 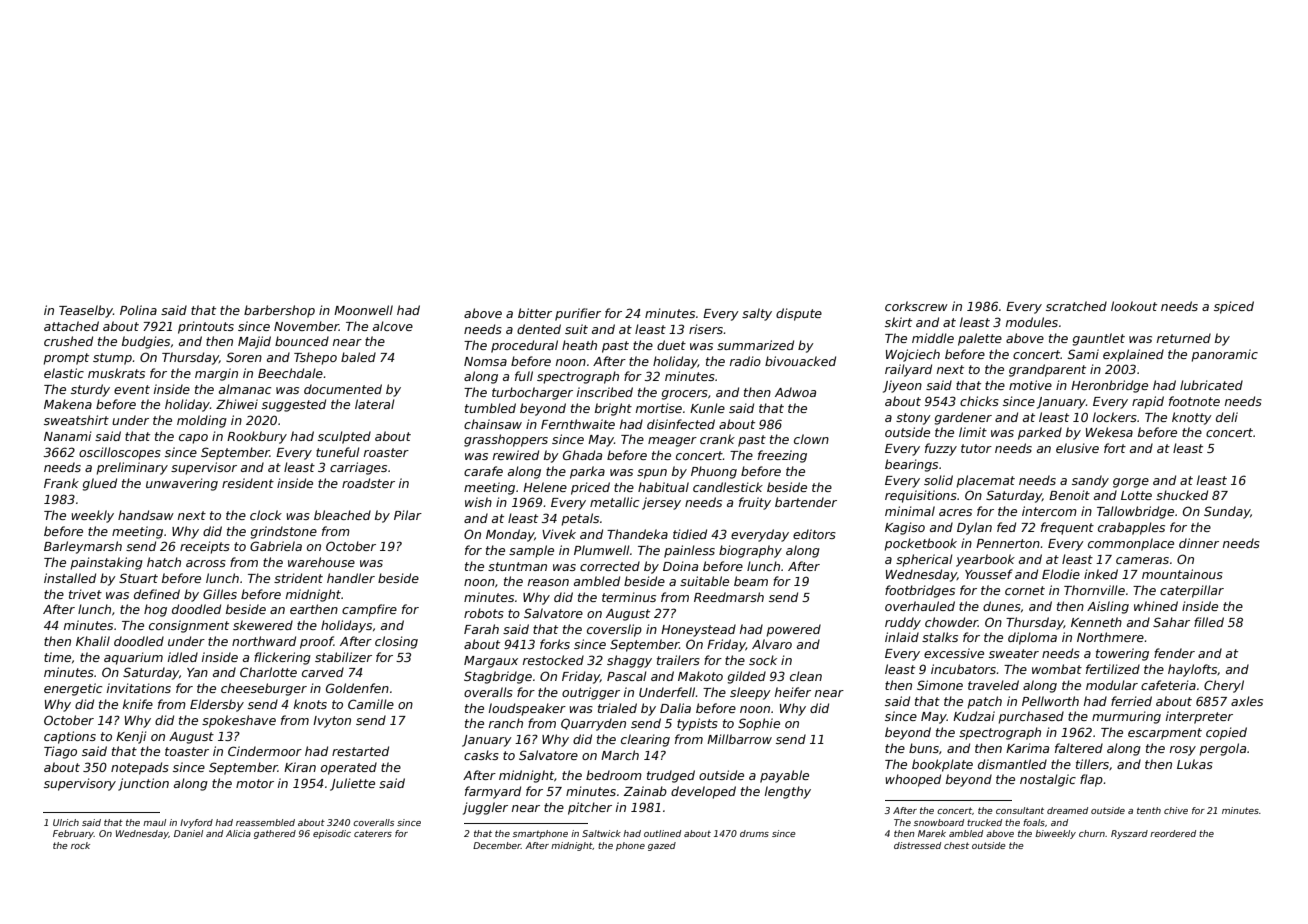 What do you see at coordinates (373, 833) in the image?
I see `caterers` at bounding box center [373, 833].
